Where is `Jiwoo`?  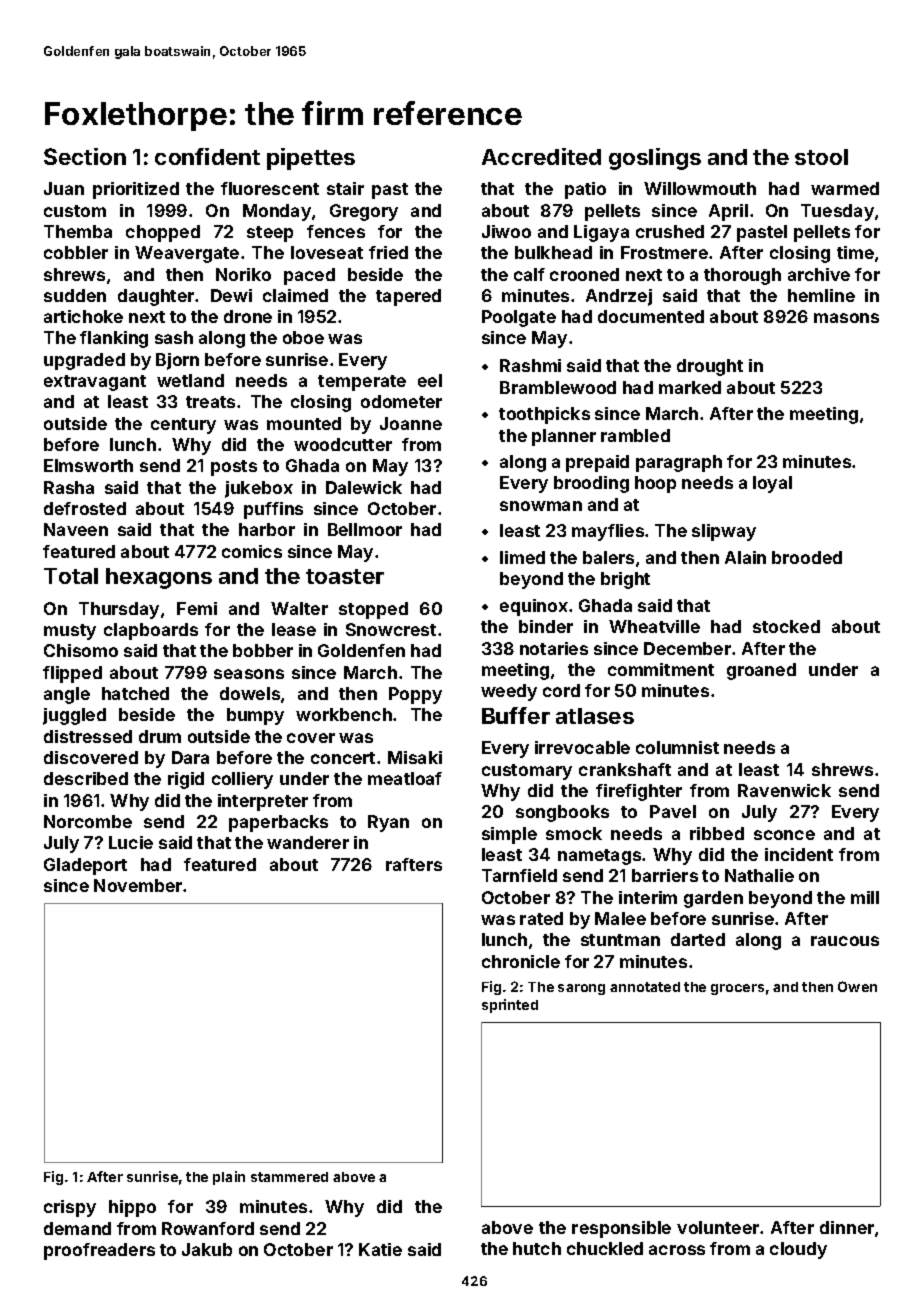 Jiwoo is located at coordinates (506, 231).
